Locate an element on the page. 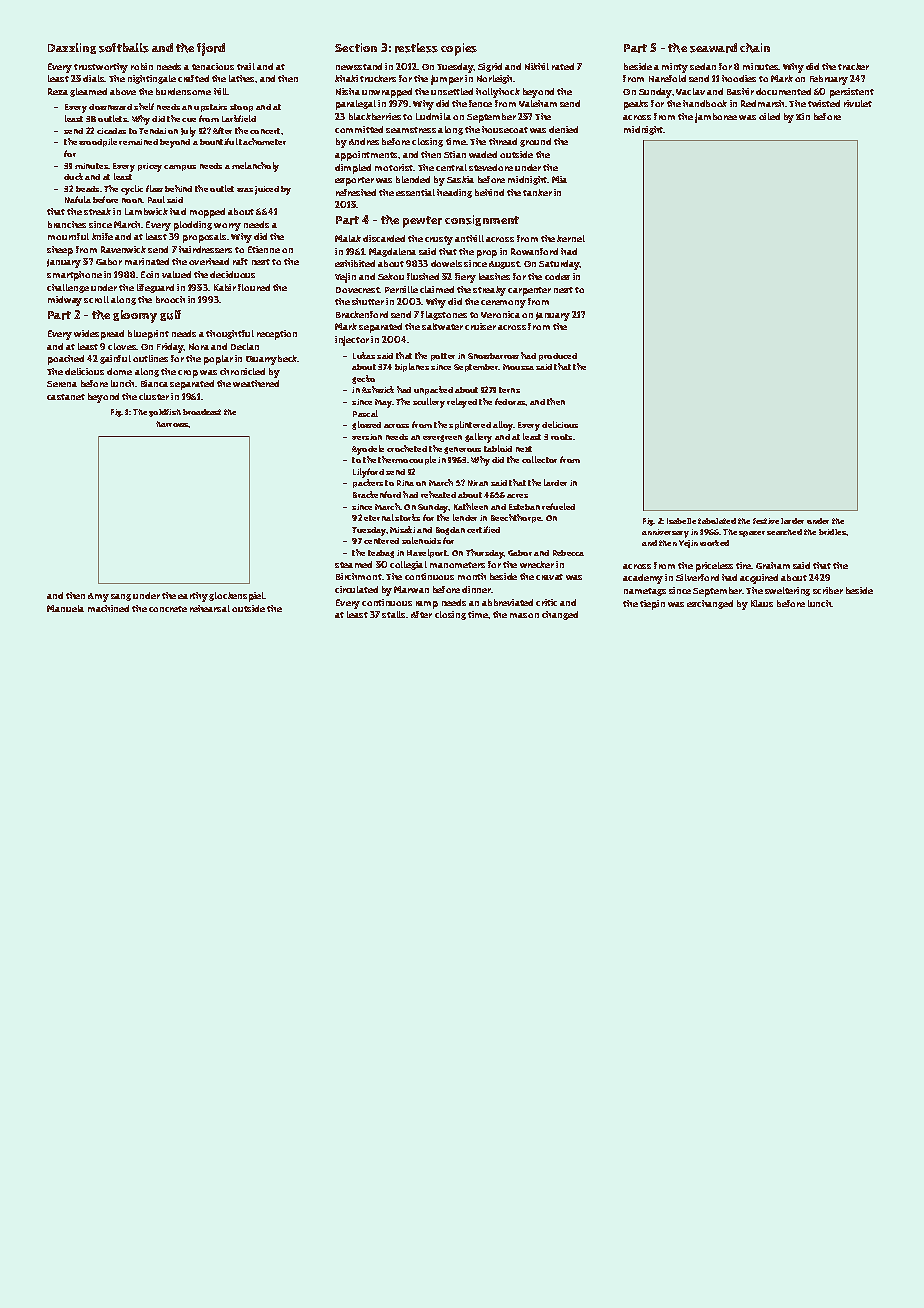 The width and height of the document is (924, 1308). Mia is located at coordinates (559, 179).
